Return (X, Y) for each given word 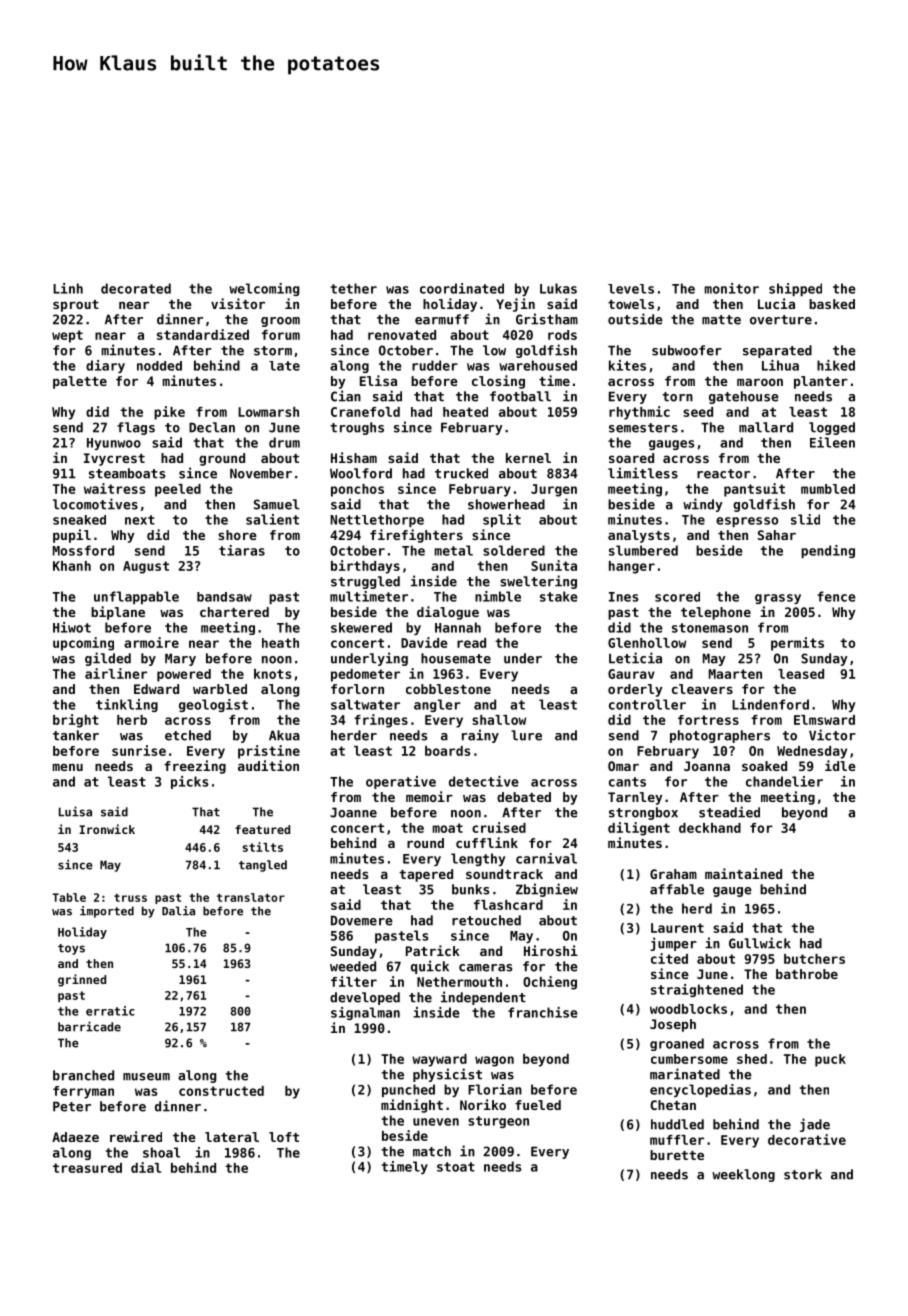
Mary (180, 659)
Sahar (777, 535)
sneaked (79, 520)
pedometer (365, 675)
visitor (238, 303)
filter (354, 981)
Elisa (378, 380)
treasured (87, 1168)
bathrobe (807, 974)
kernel (528, 458)
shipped (795, 289)
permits (797, 644)
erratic (110, 1011)
